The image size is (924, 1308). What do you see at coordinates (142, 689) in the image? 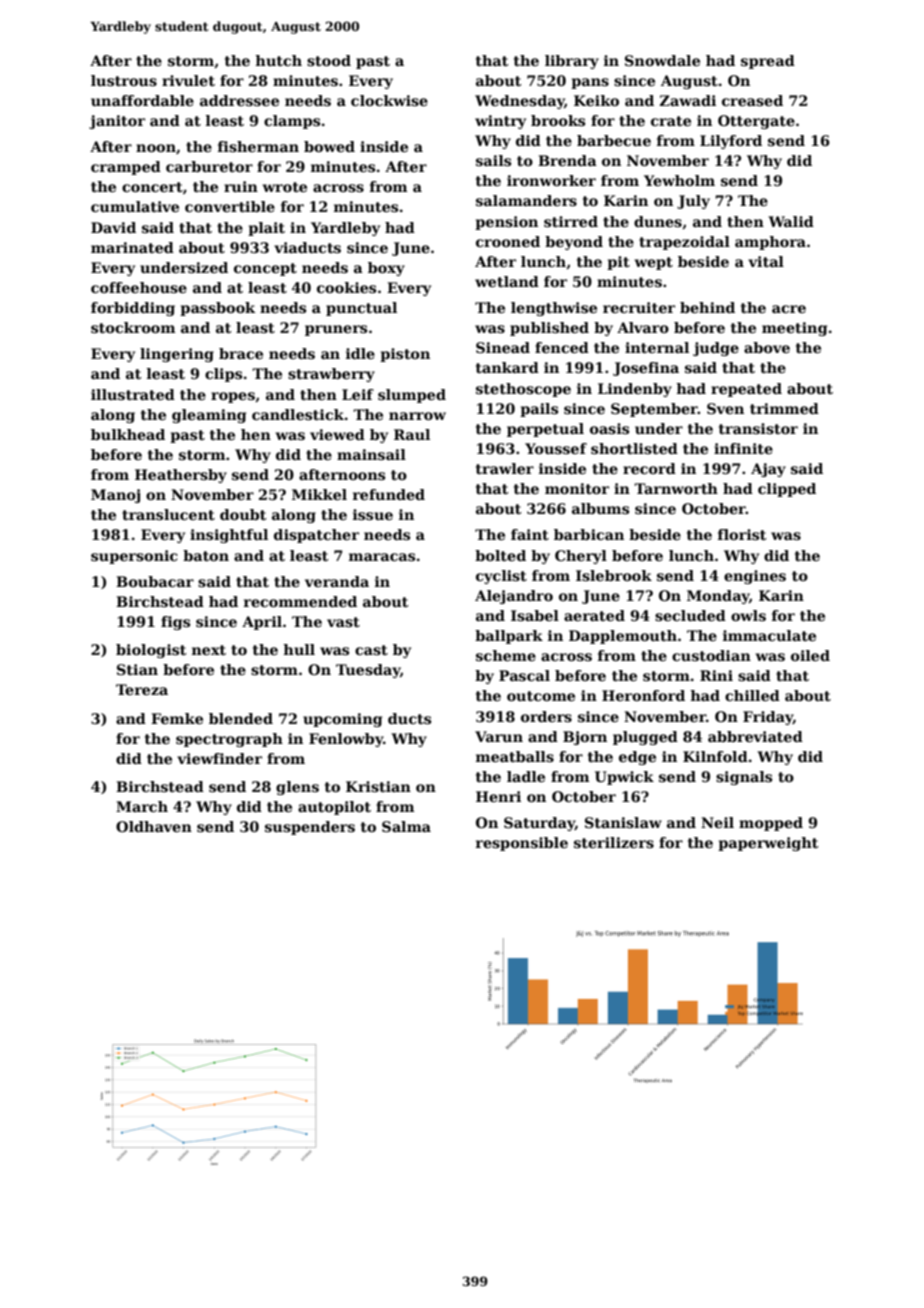
I see `Tereza` at bounding box center [142, 689].
